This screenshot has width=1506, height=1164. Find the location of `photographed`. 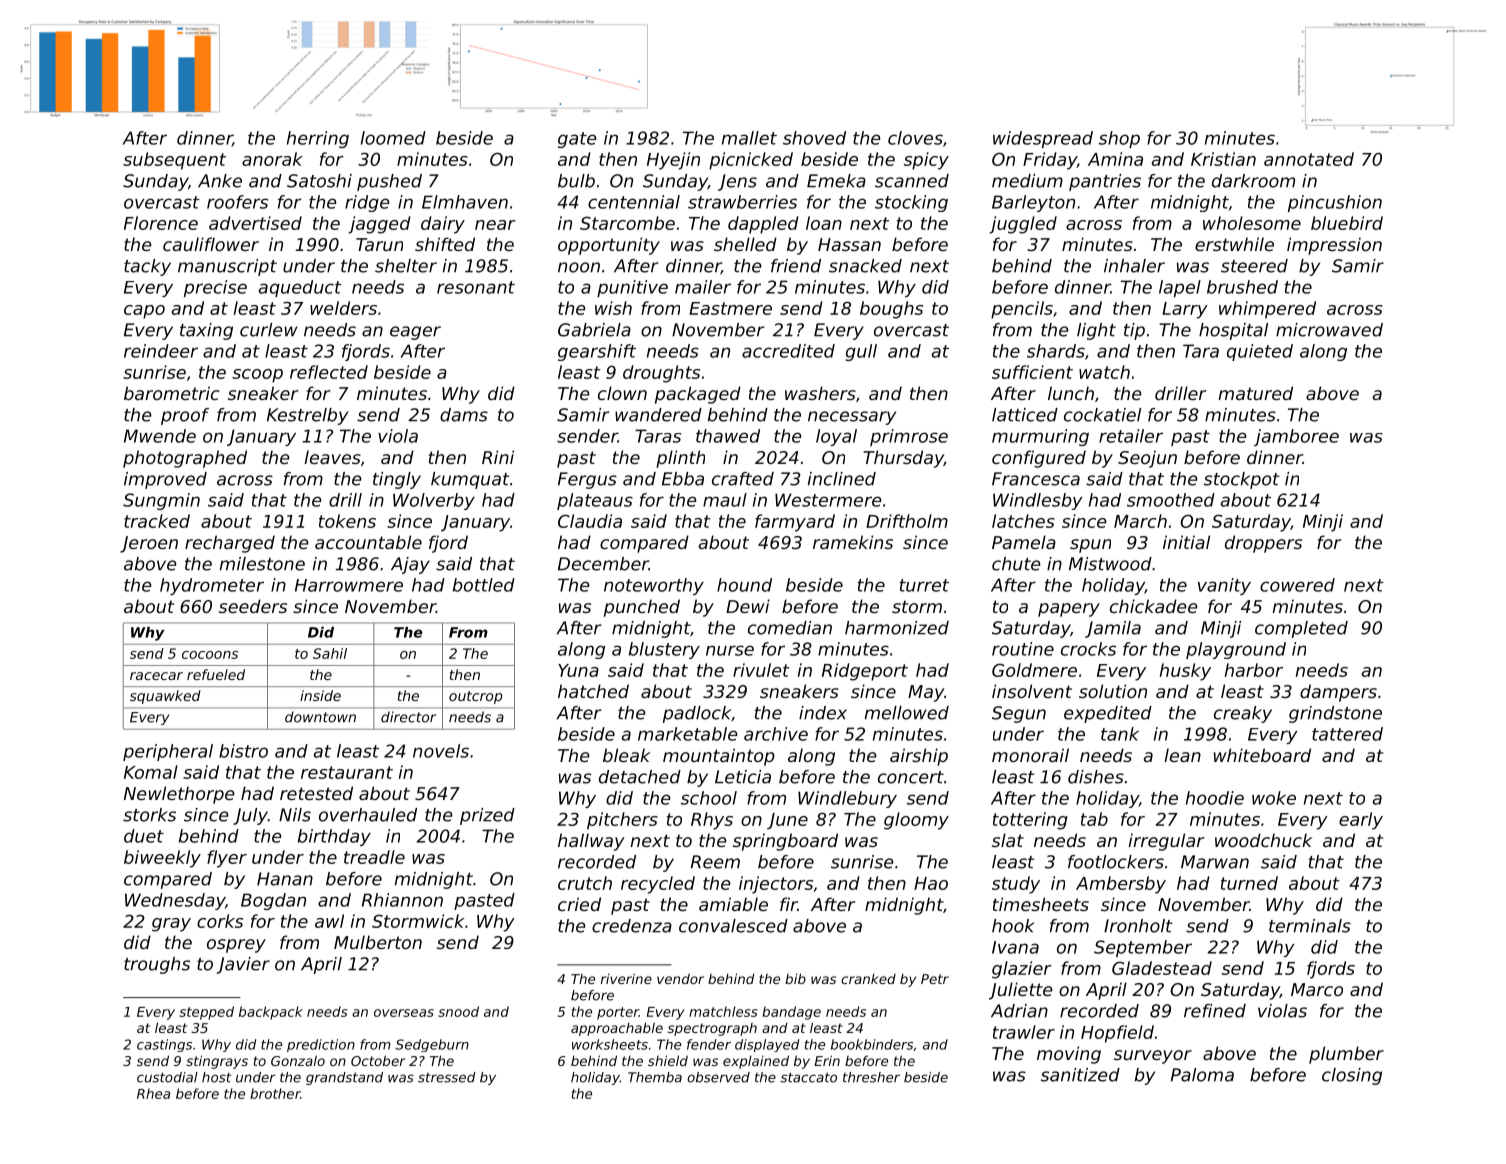

photographed is located at coordinates (185, 459).
